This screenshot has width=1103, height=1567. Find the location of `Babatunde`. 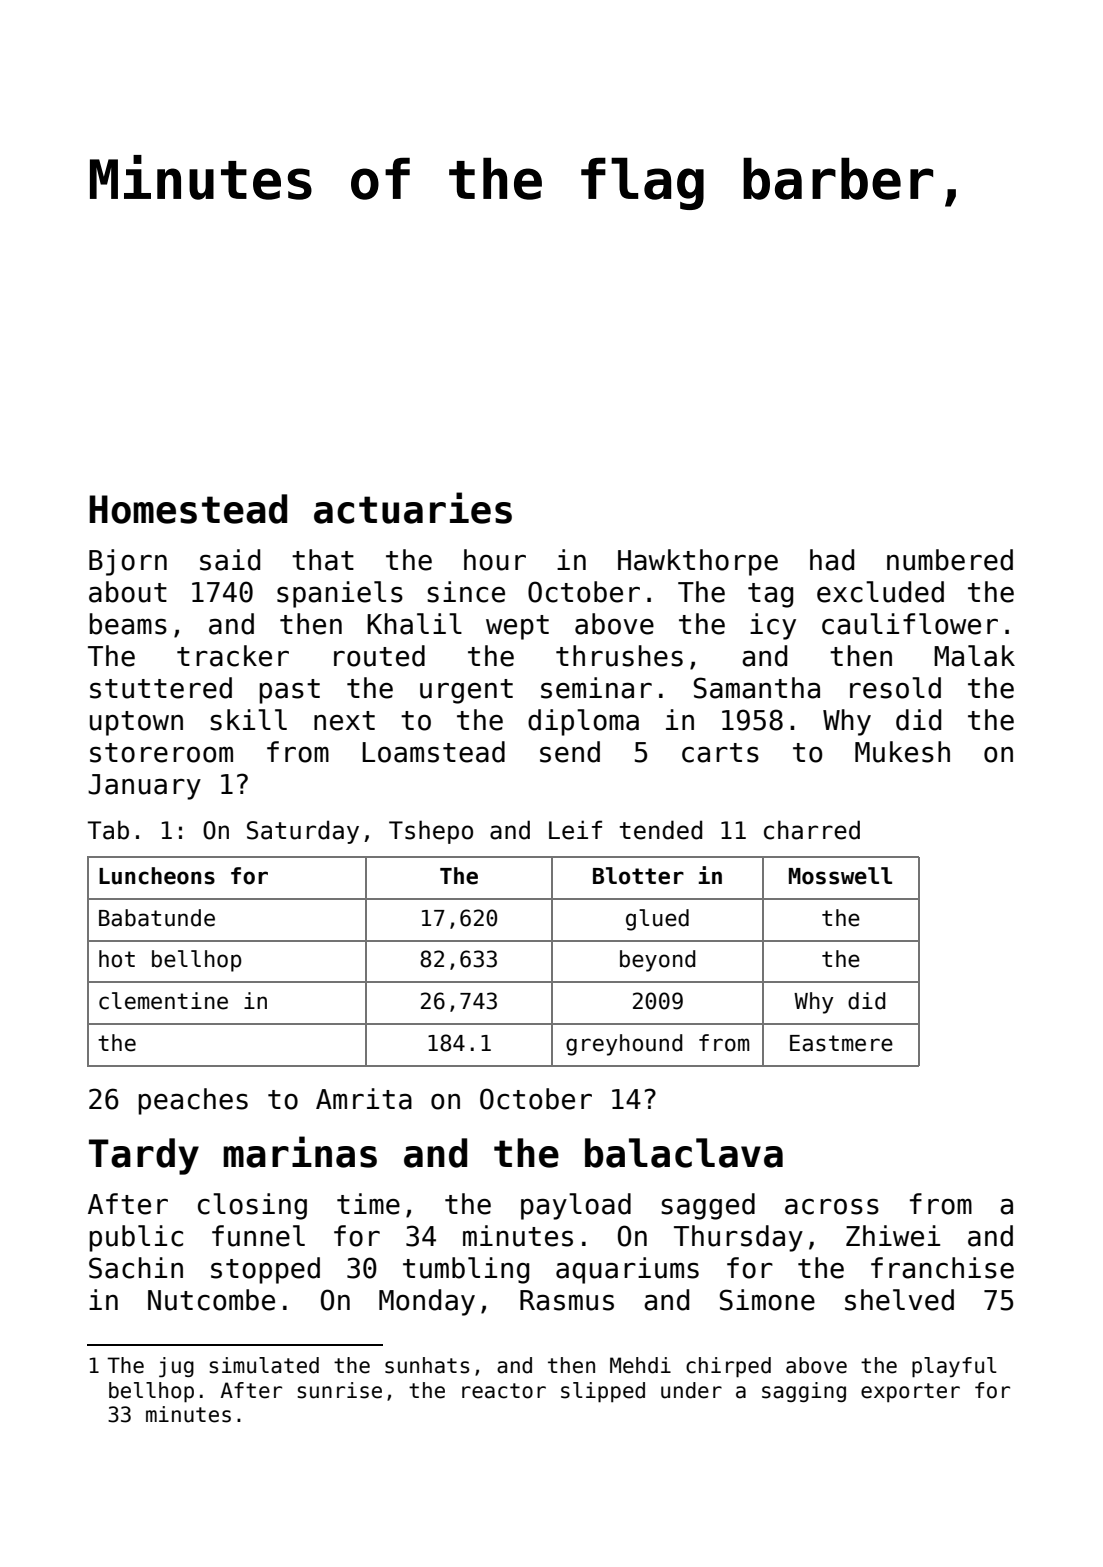

Babatunde is located at coordinates (157, 918).
